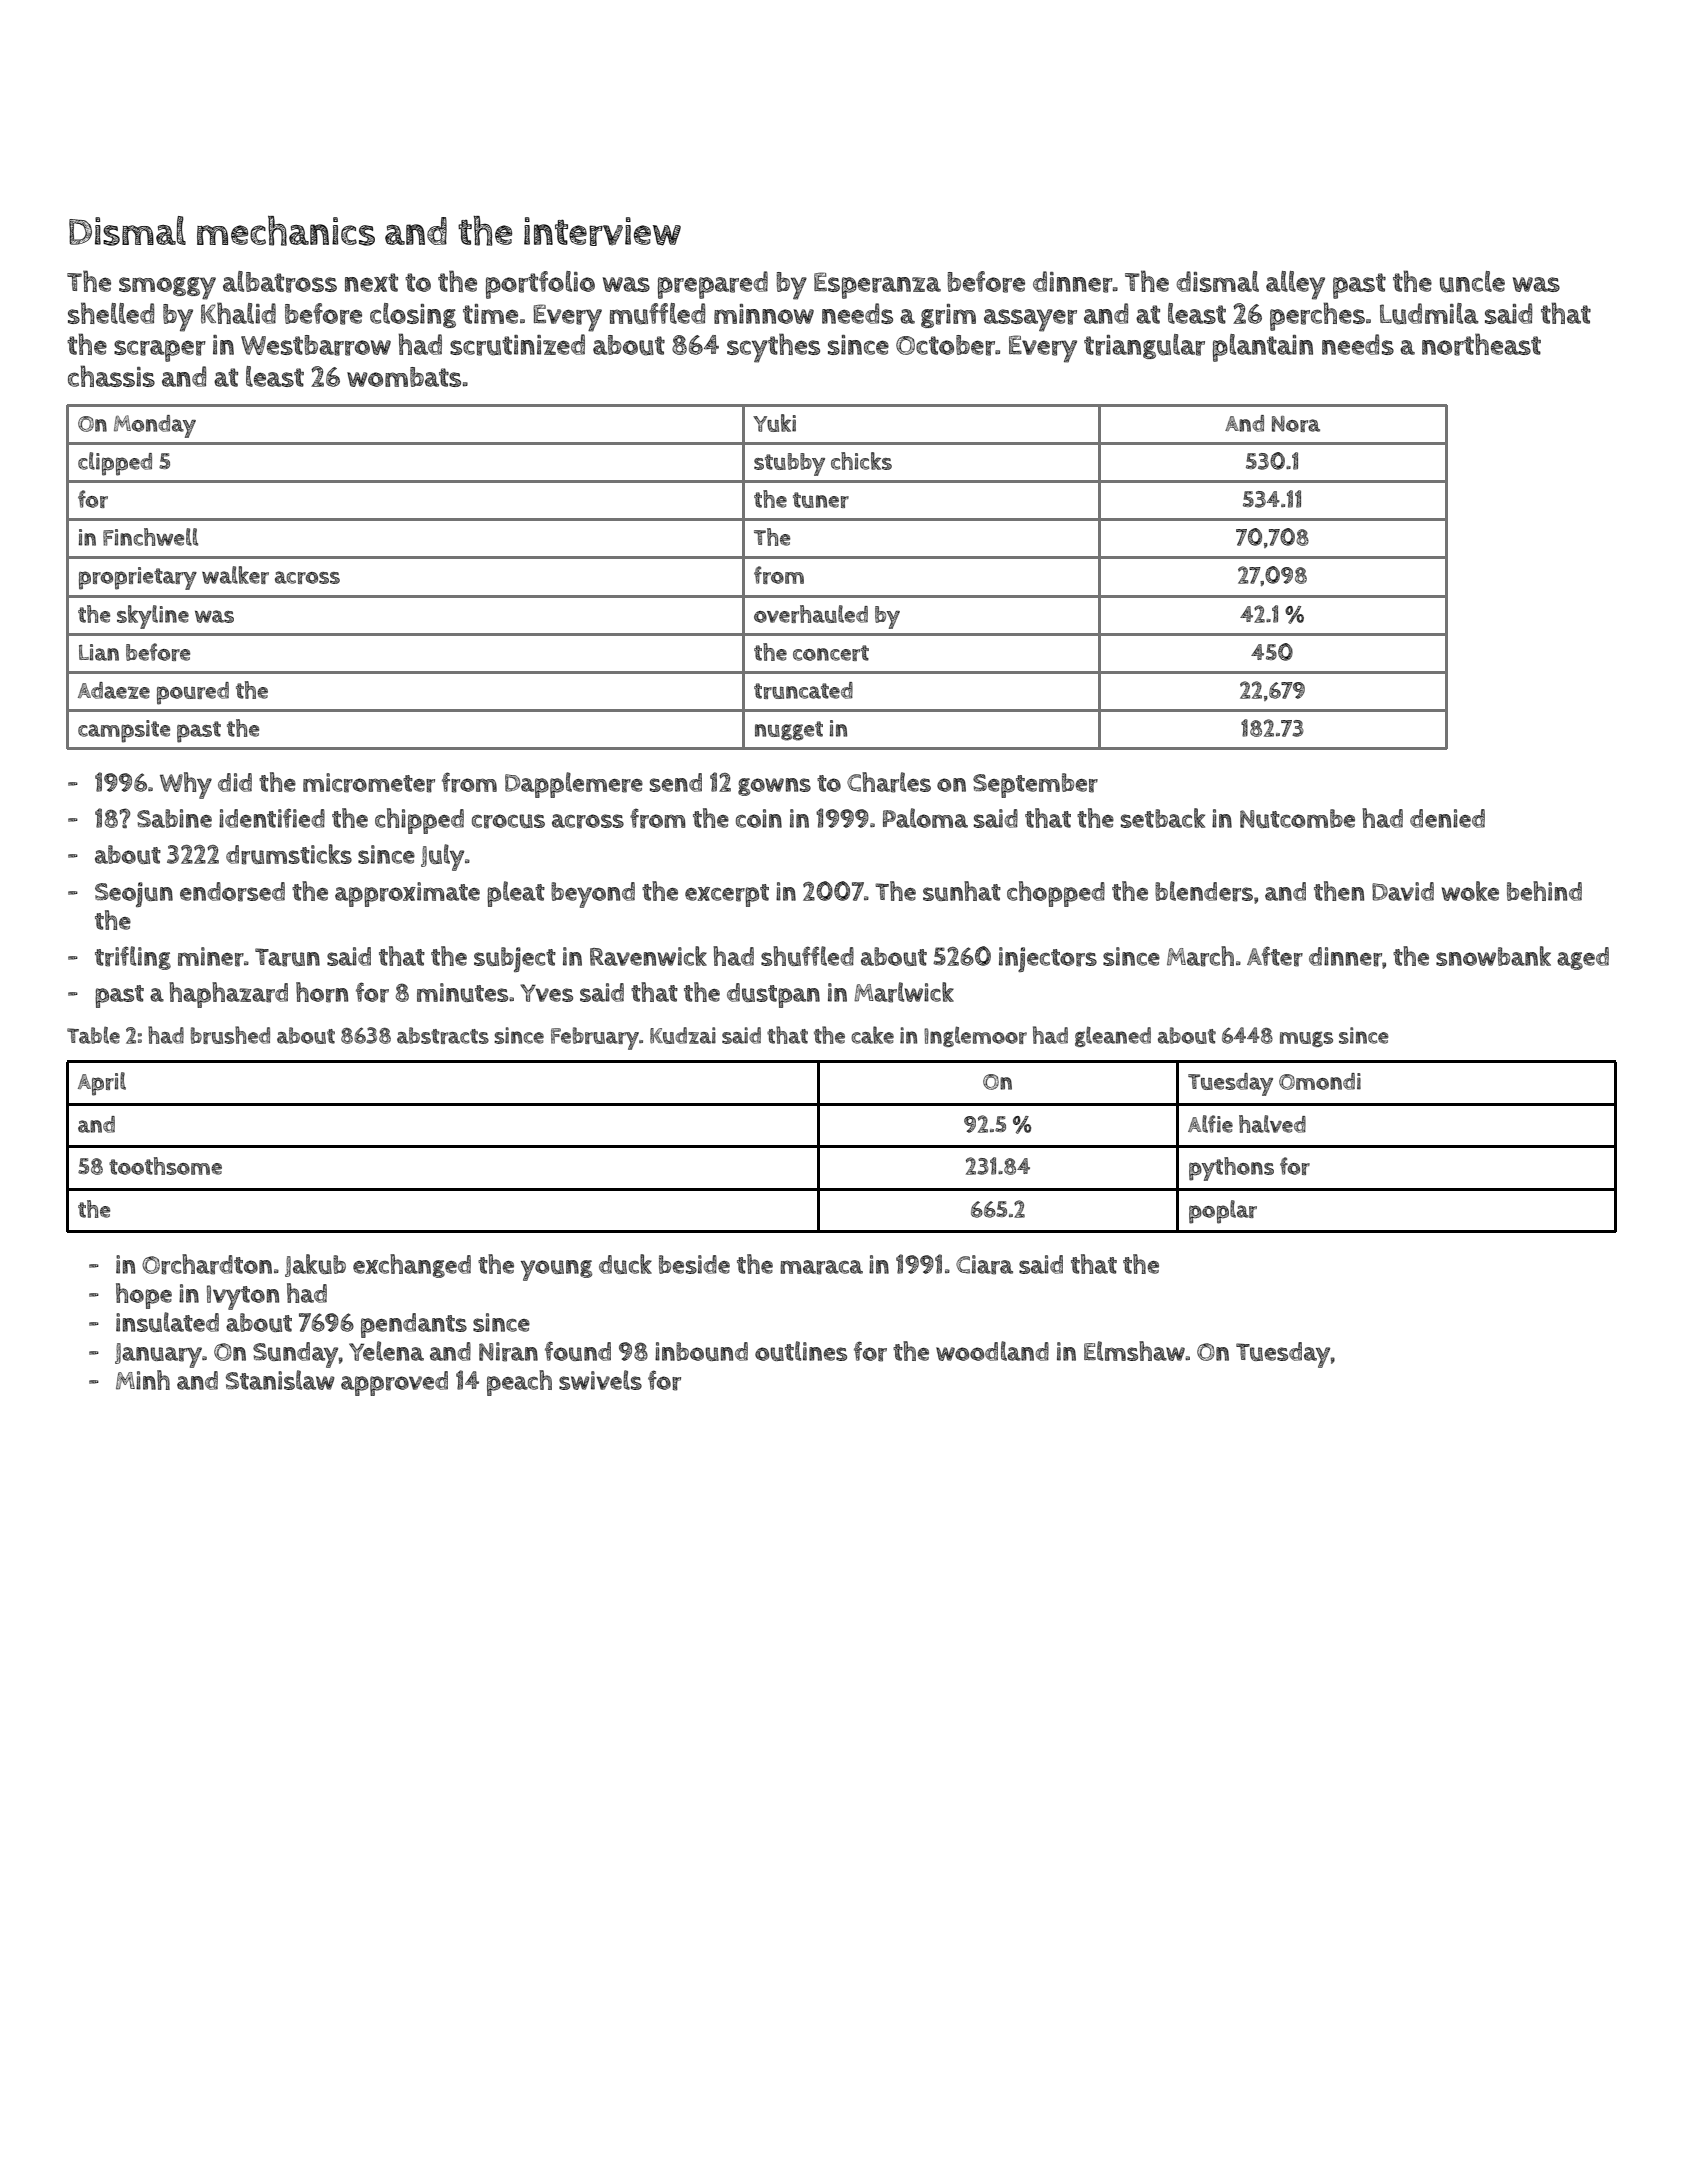  I want to click on alley, so click(1295, 285).
